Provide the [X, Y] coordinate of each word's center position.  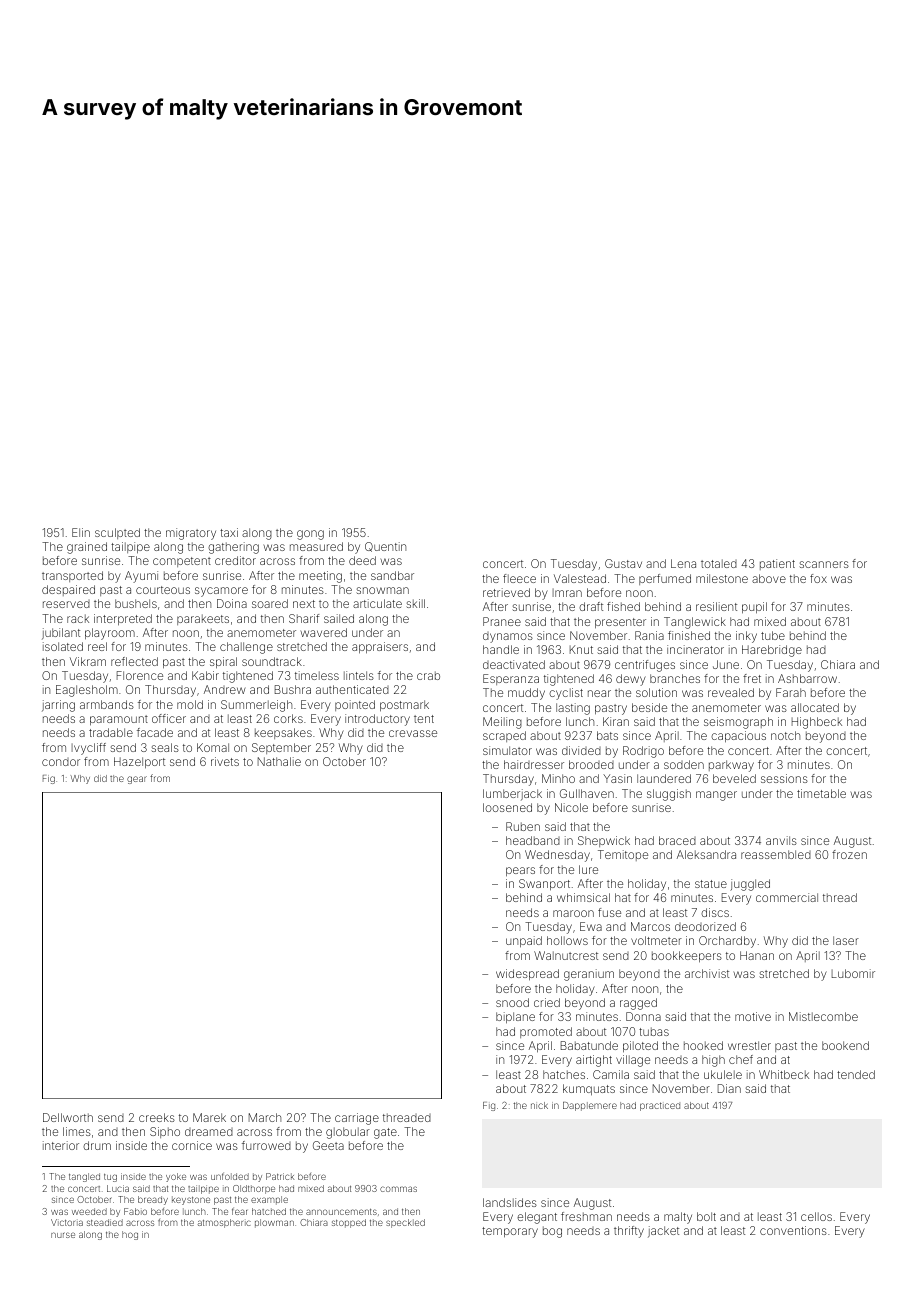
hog [130, 1235]
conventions [793, 1230]
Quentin [385, 547]
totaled [719, 563]
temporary [510, 1232]
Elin [81, 532]
